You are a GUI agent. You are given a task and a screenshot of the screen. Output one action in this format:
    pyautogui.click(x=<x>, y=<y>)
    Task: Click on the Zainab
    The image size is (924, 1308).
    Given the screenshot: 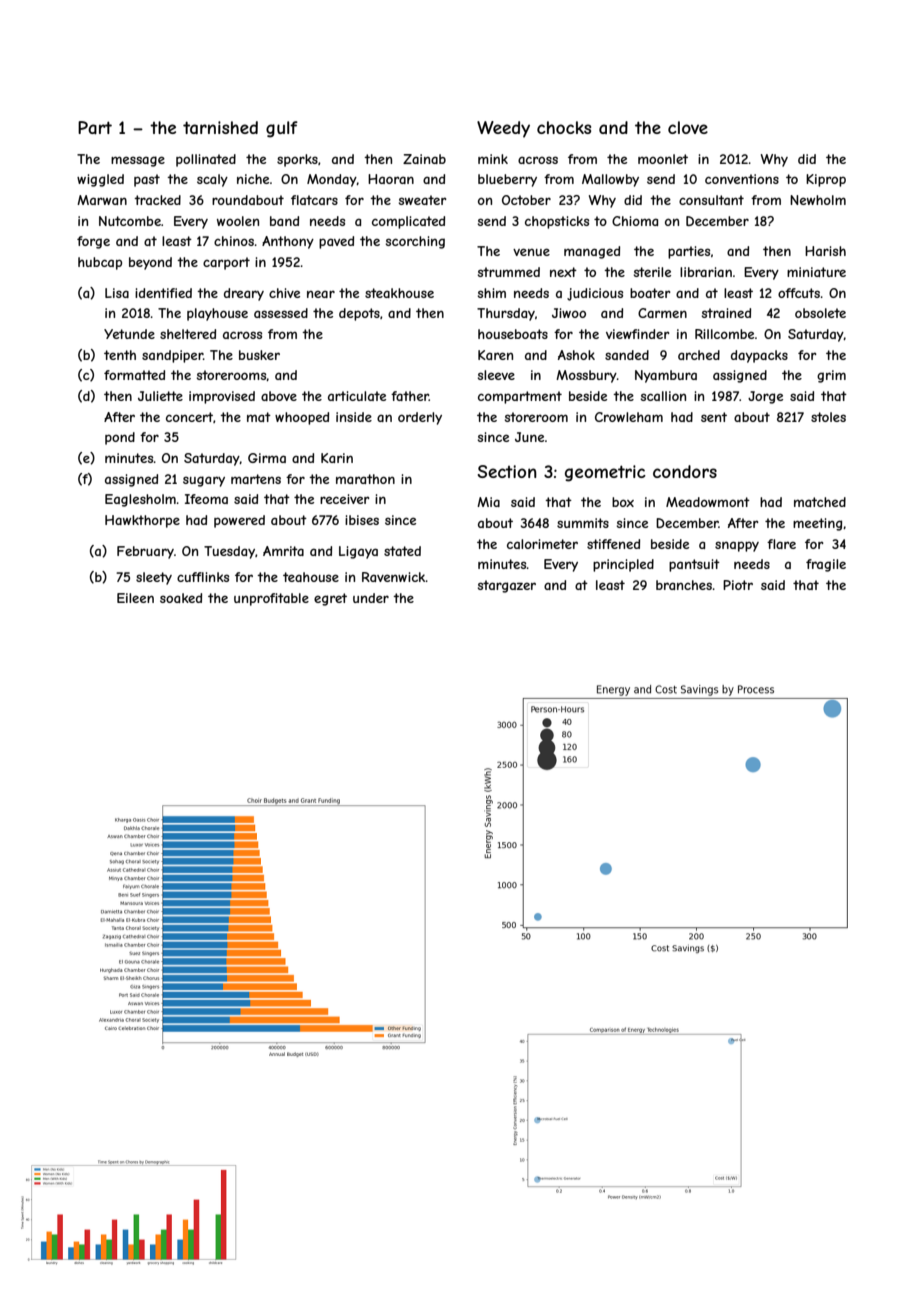 What is the action you would take?
    pyautogui.click(x=424, y=159)
